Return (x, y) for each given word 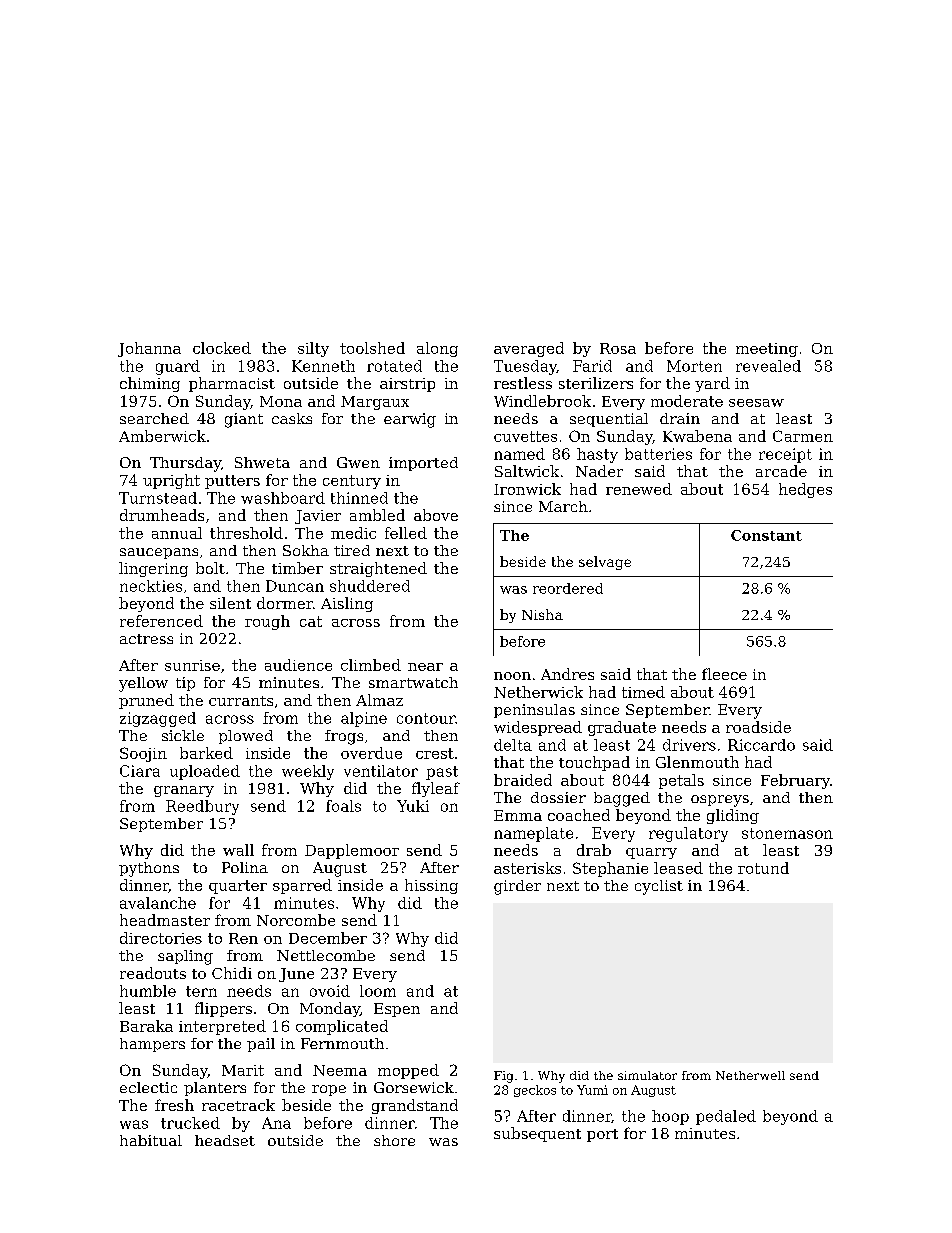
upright (171, 481)
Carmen (803, 436)
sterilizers (596, 383)
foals (343, 806)
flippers (223, 1009)
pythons (149, 869)
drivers (689, 745)
